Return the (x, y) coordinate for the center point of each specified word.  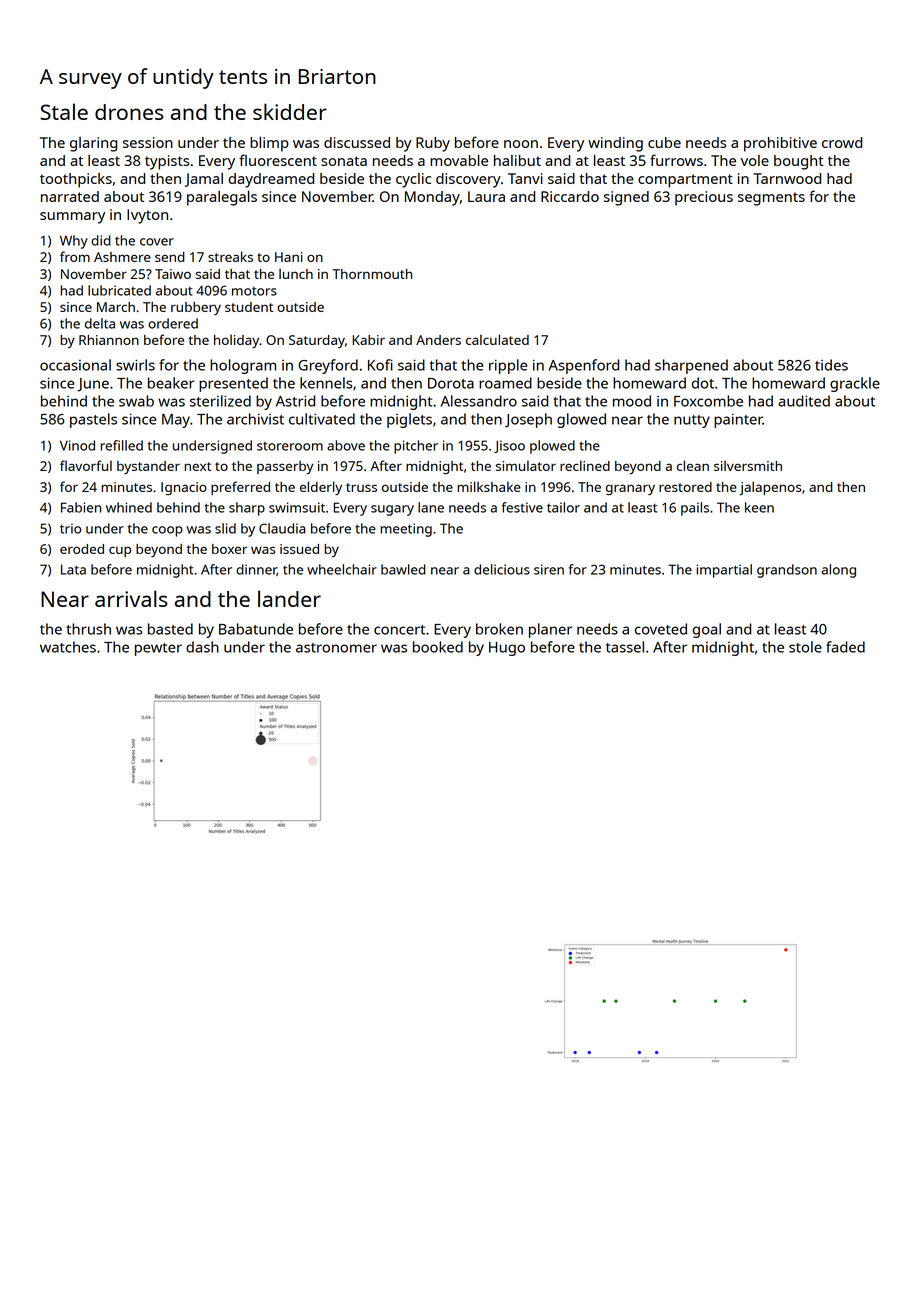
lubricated (119, 290)
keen (759, 507)
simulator (526, 465)
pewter (158, 649)
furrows (676, 160)
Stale (64, 111)
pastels (93, 420)
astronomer (336, 648)
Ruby (433, 144)
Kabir (368, 340)
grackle (855, 384)
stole (805, 647)
